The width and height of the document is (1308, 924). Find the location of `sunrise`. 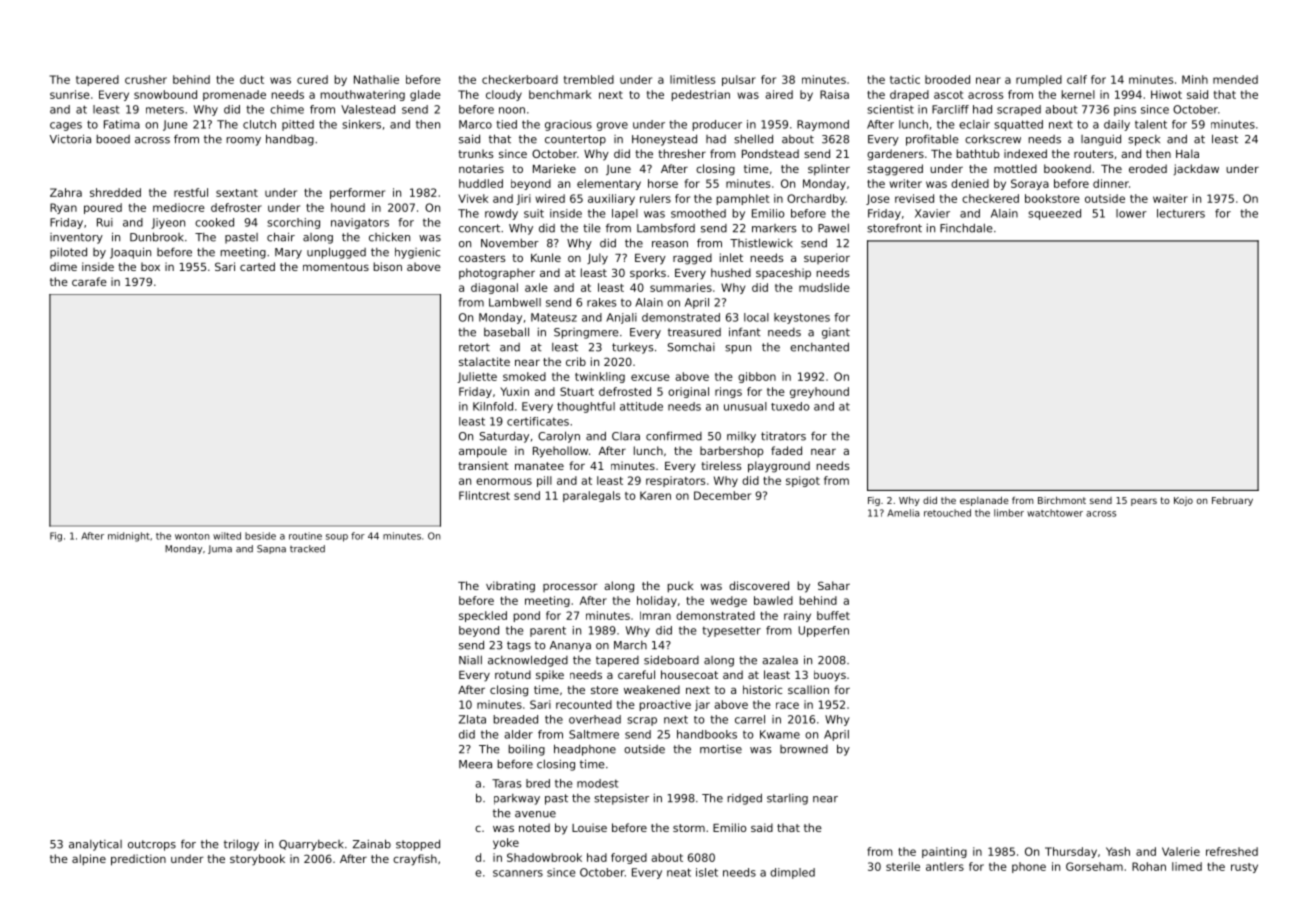

sunrise is located at coordinates (70, 94).
